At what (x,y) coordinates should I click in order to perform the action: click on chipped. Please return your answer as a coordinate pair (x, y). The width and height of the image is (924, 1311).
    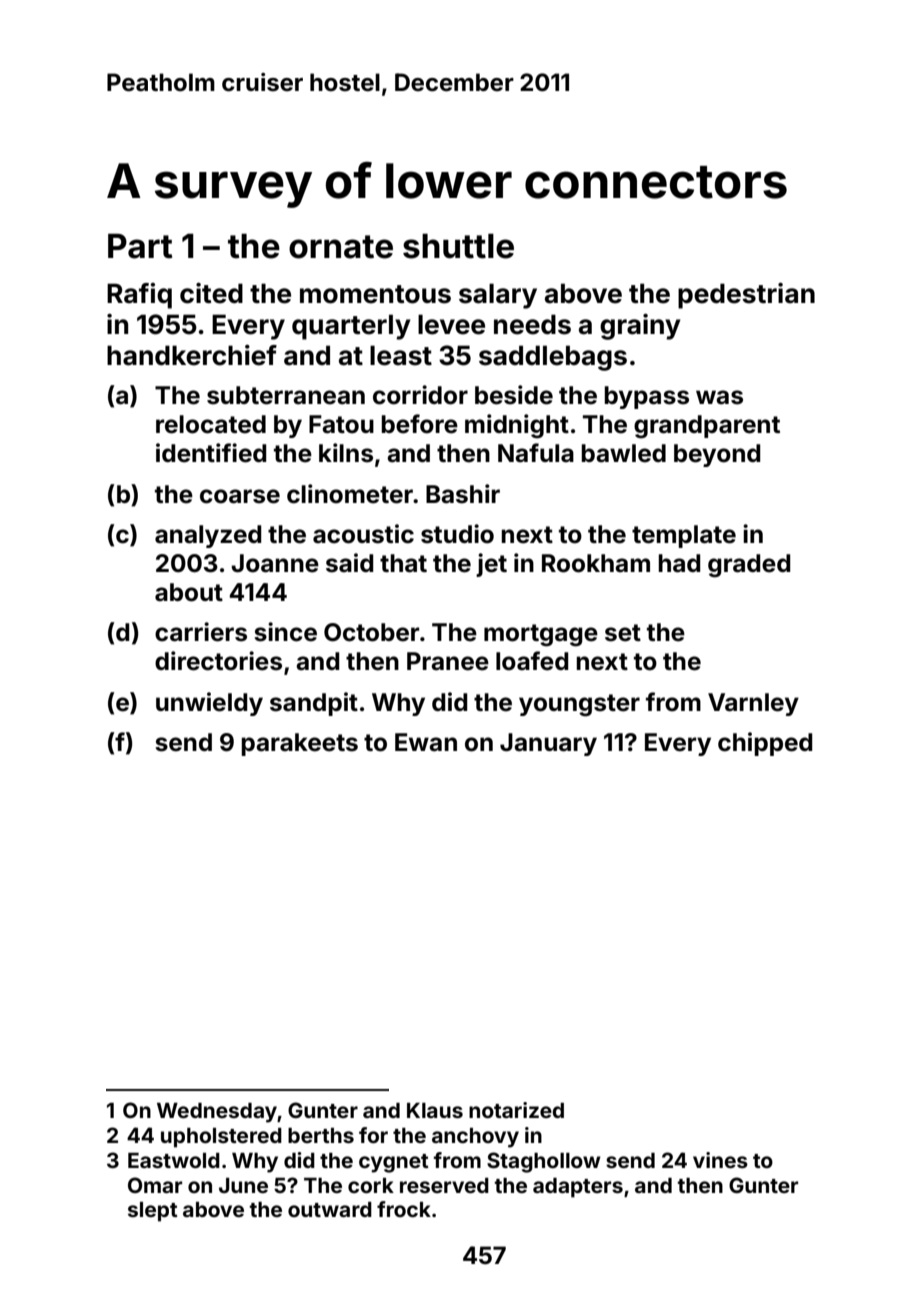
    Looking at the image, I should click on (765, 744).
